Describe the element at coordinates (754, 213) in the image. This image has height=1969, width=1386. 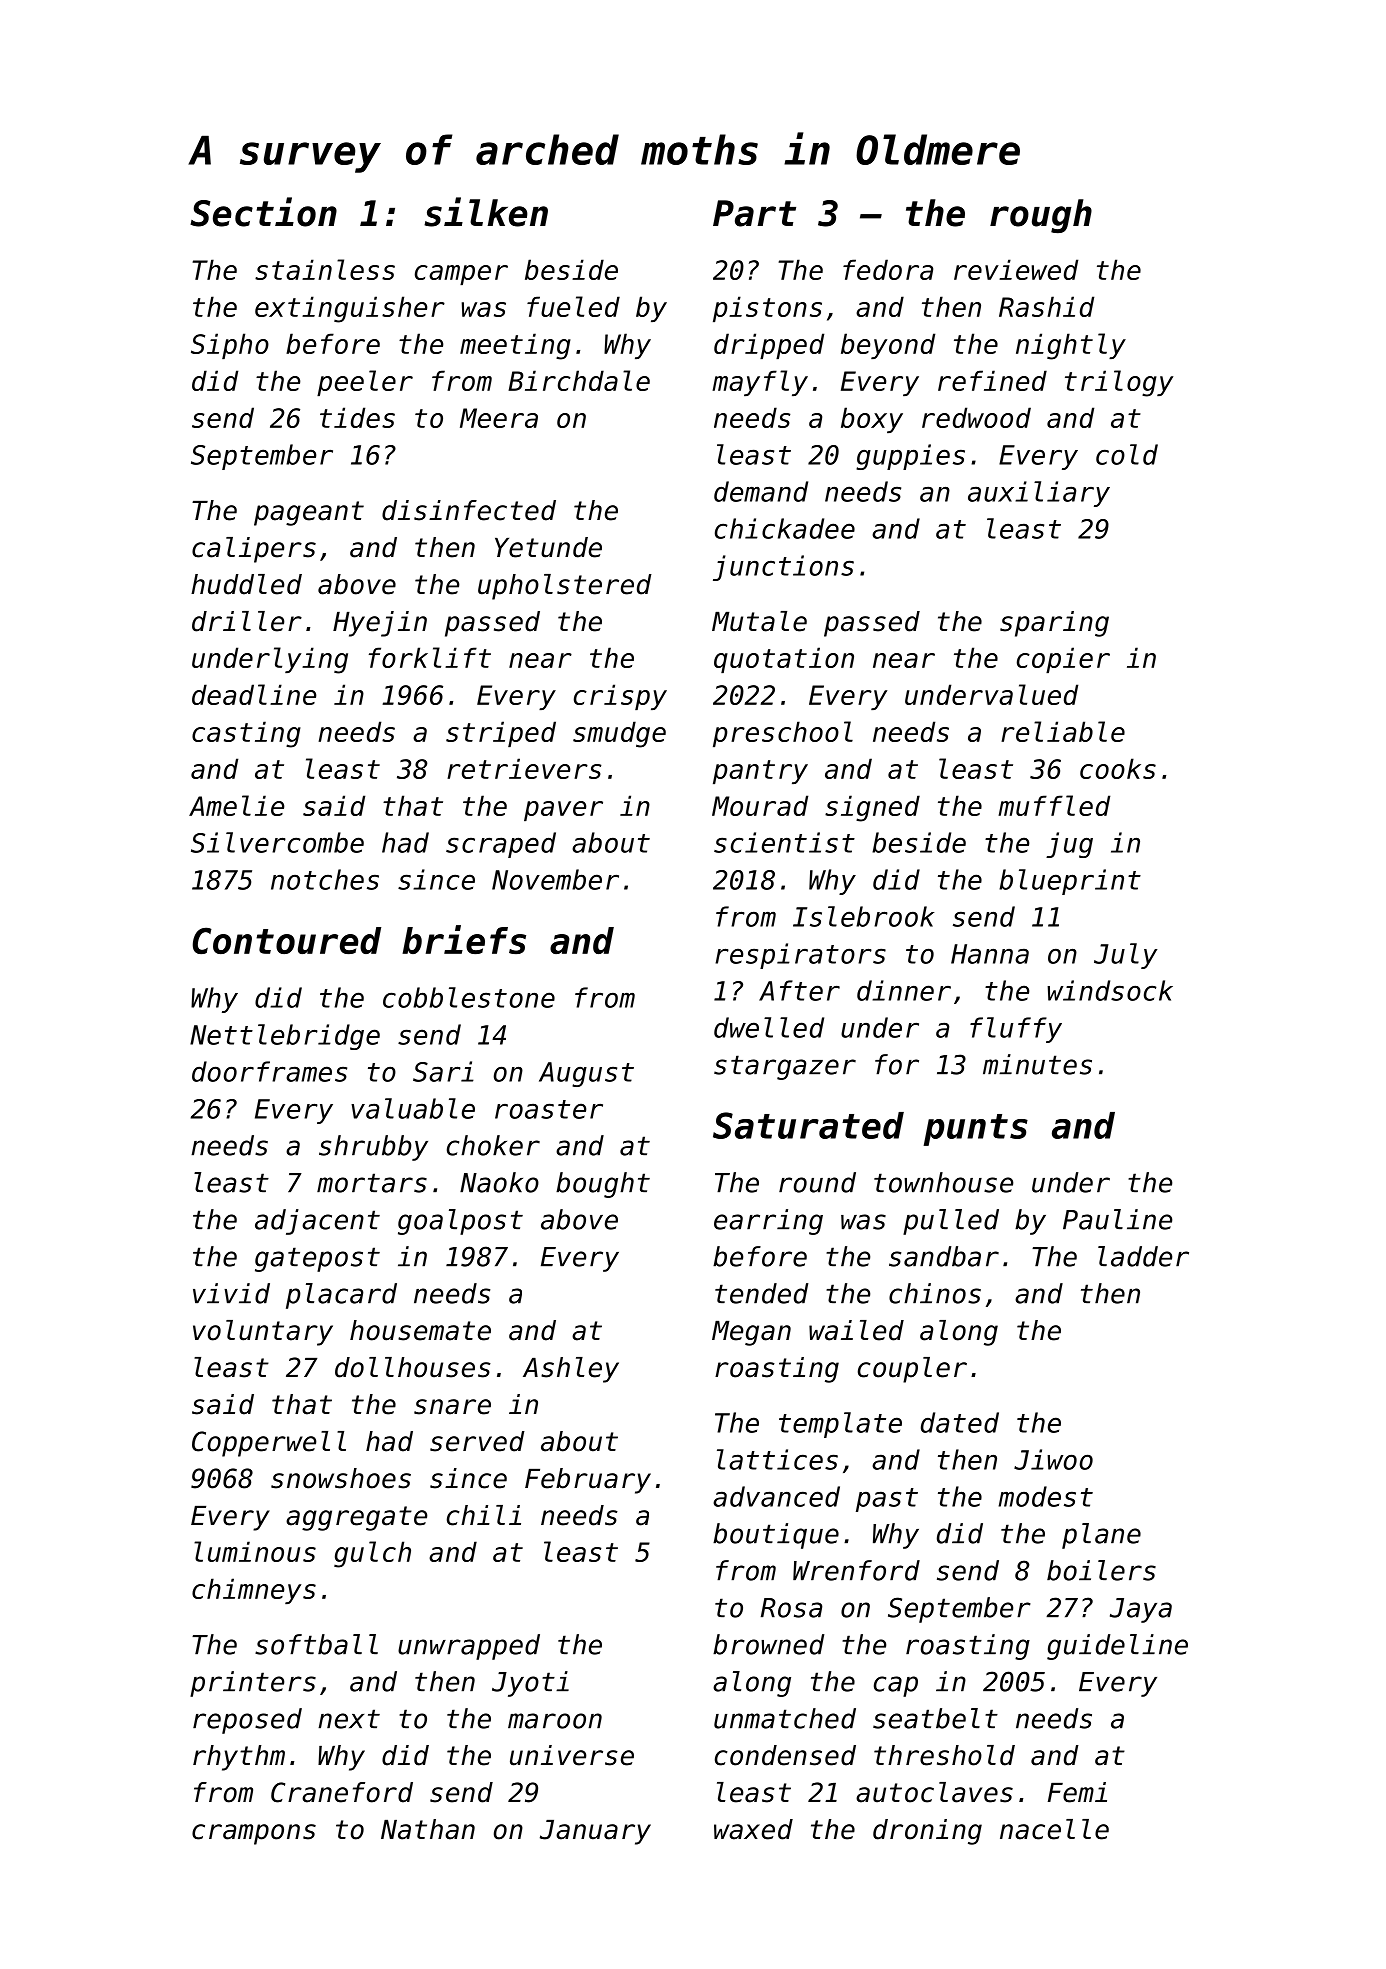
I see `Part` at that location.
